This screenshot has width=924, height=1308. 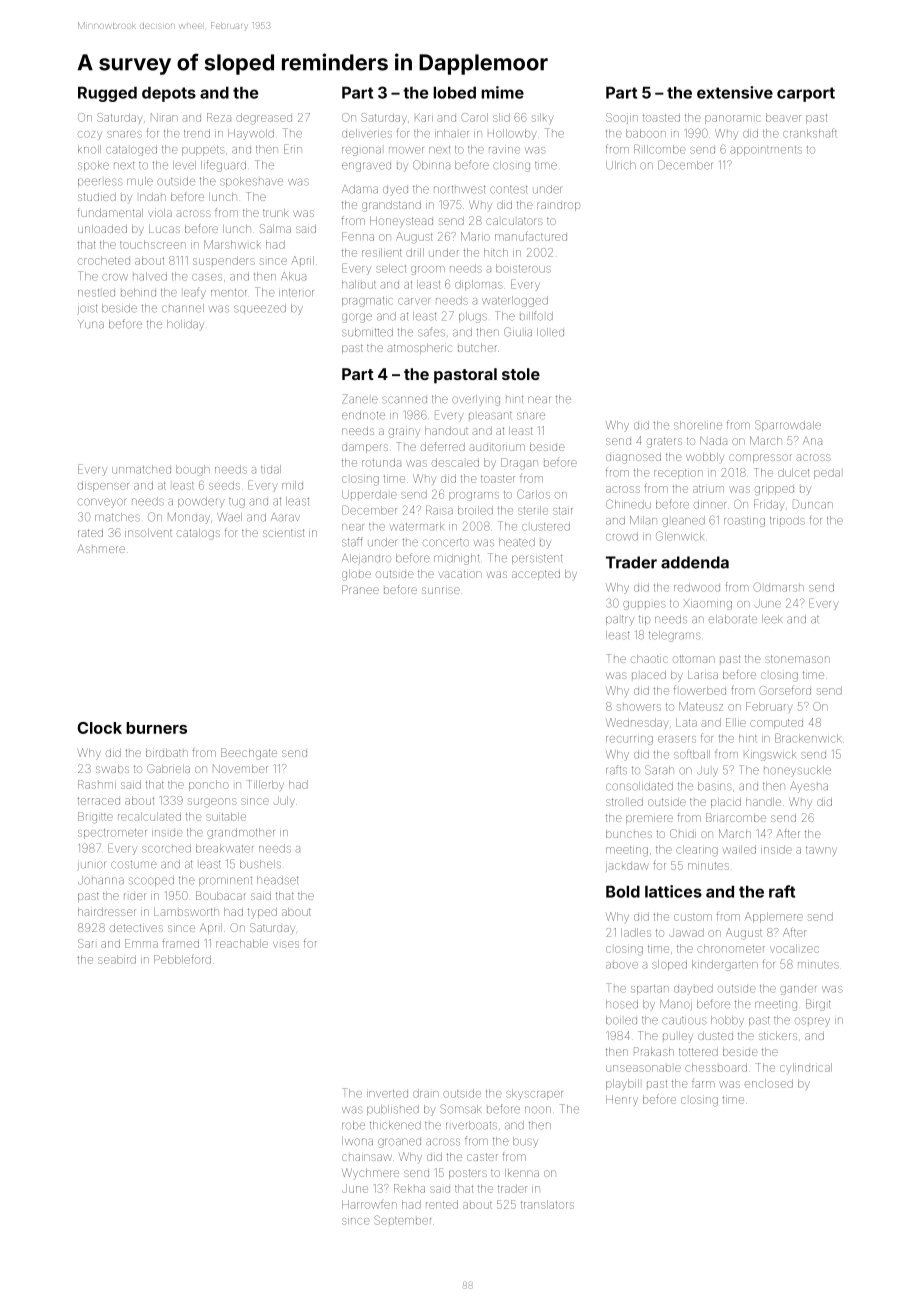 What do you see at coordinates (546, 526) in the screenshot?
I see `clustered` at bounding box center [546, 526].
